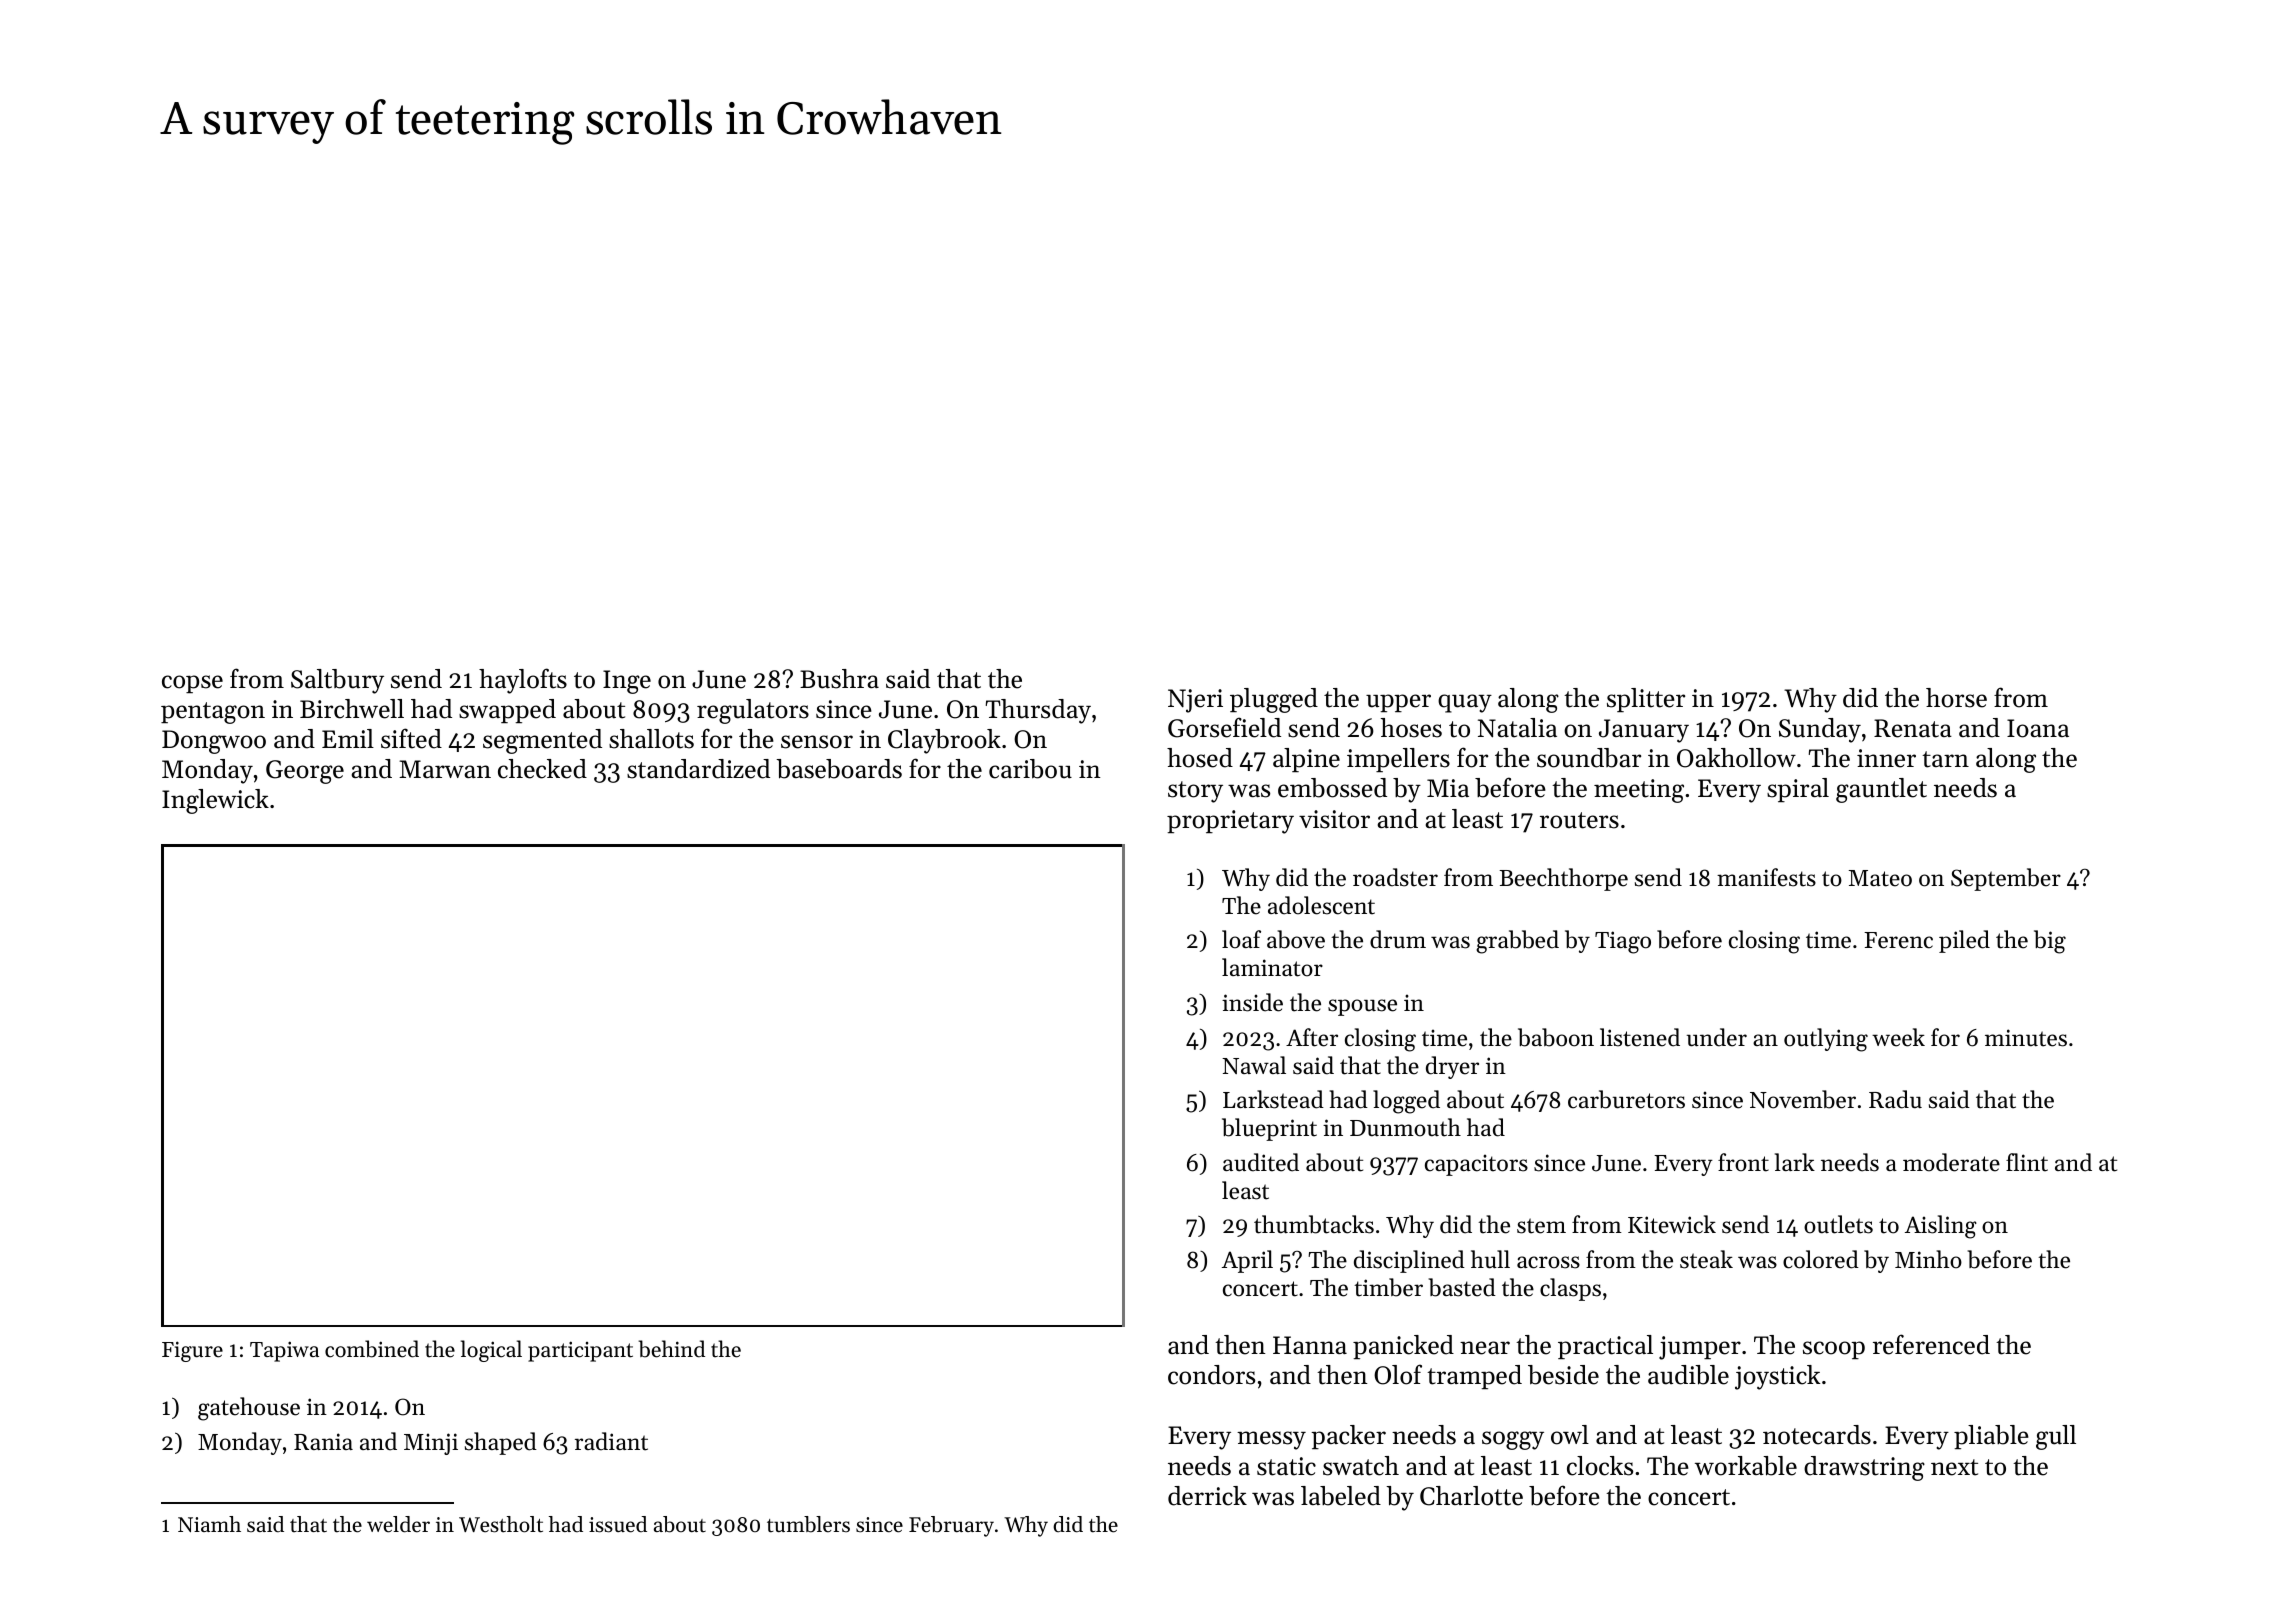 Image resolution: width=2292 pixels, height=1620 pixels. Describe the element at coordinates (944, 741) in the image. I see `Claybrook` at that location.
